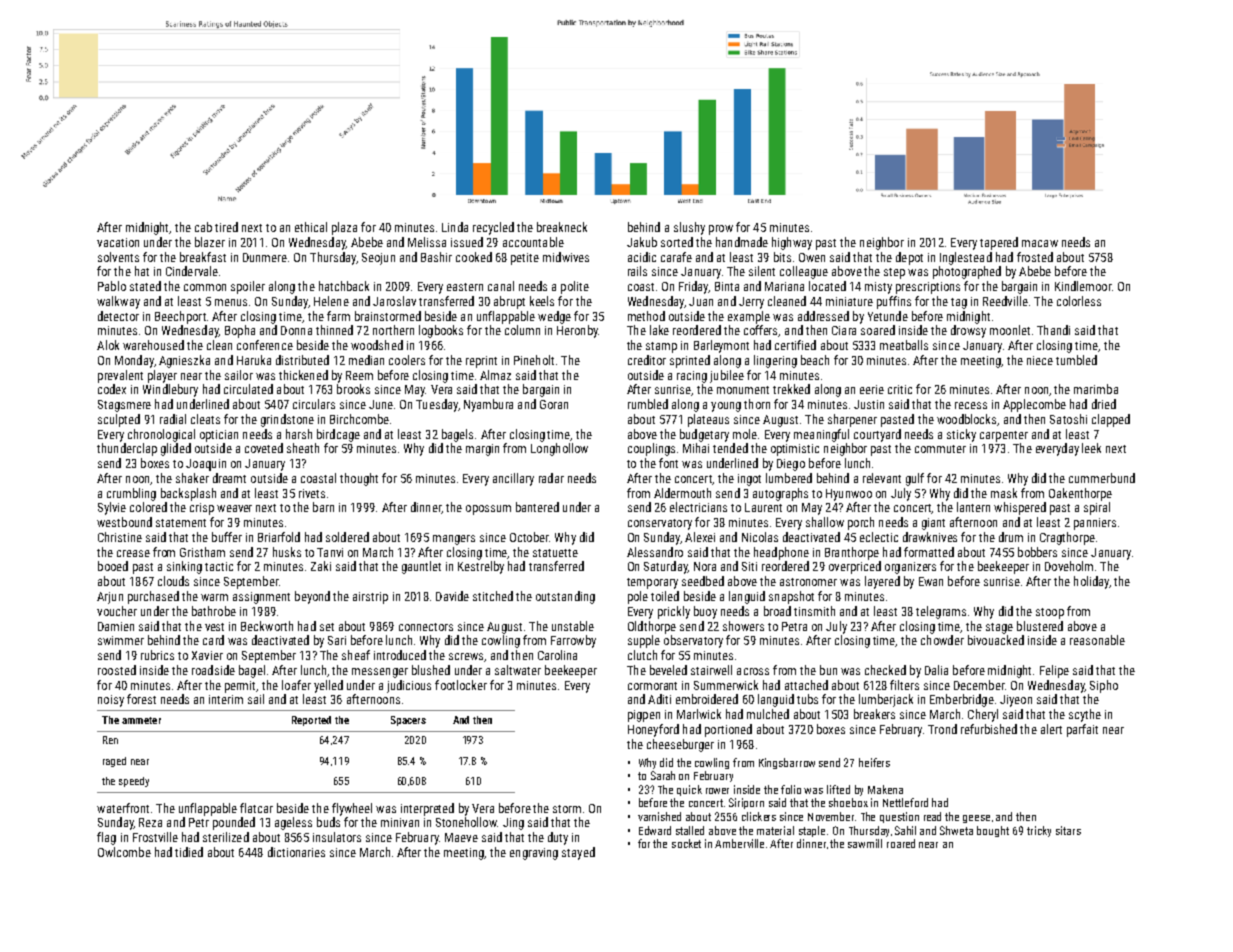 The width and height of the screenshot is (1233, 952). What do you see at coordinates (1005, 301) in the screenshot?
I see `Reedville` at bounding box center [1005, 301].
